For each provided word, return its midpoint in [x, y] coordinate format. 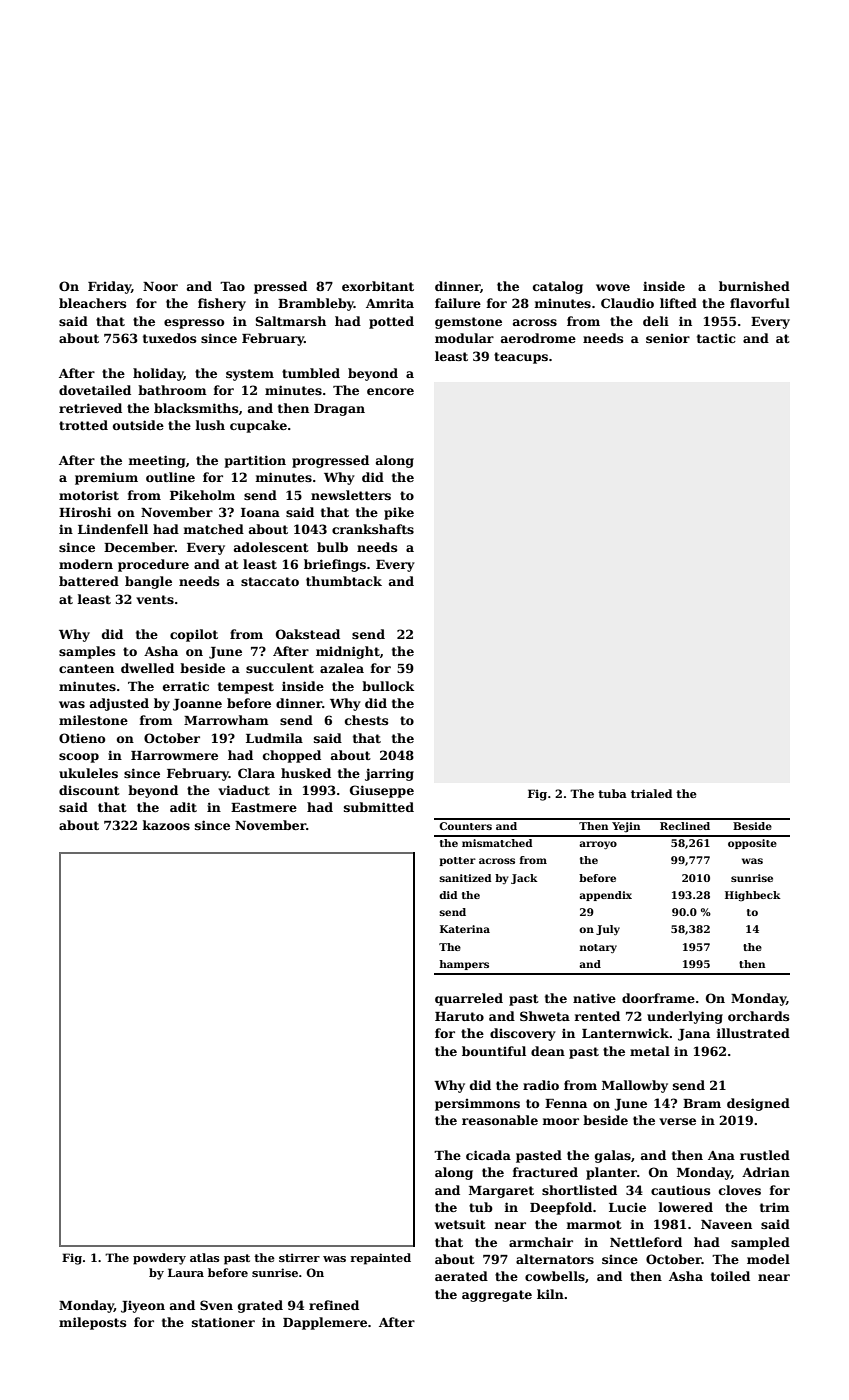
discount [89, 790]
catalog [558, 287]
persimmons [477, 1105]
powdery [159, 1259]
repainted [380, 1259]
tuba [612, 793]
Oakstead [308, 634]
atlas [205, 1257]
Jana [694, 1035]
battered [89, 581]
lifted [678, 303]
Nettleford [646, 1242]
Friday [109, 287]
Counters [465, 826]
